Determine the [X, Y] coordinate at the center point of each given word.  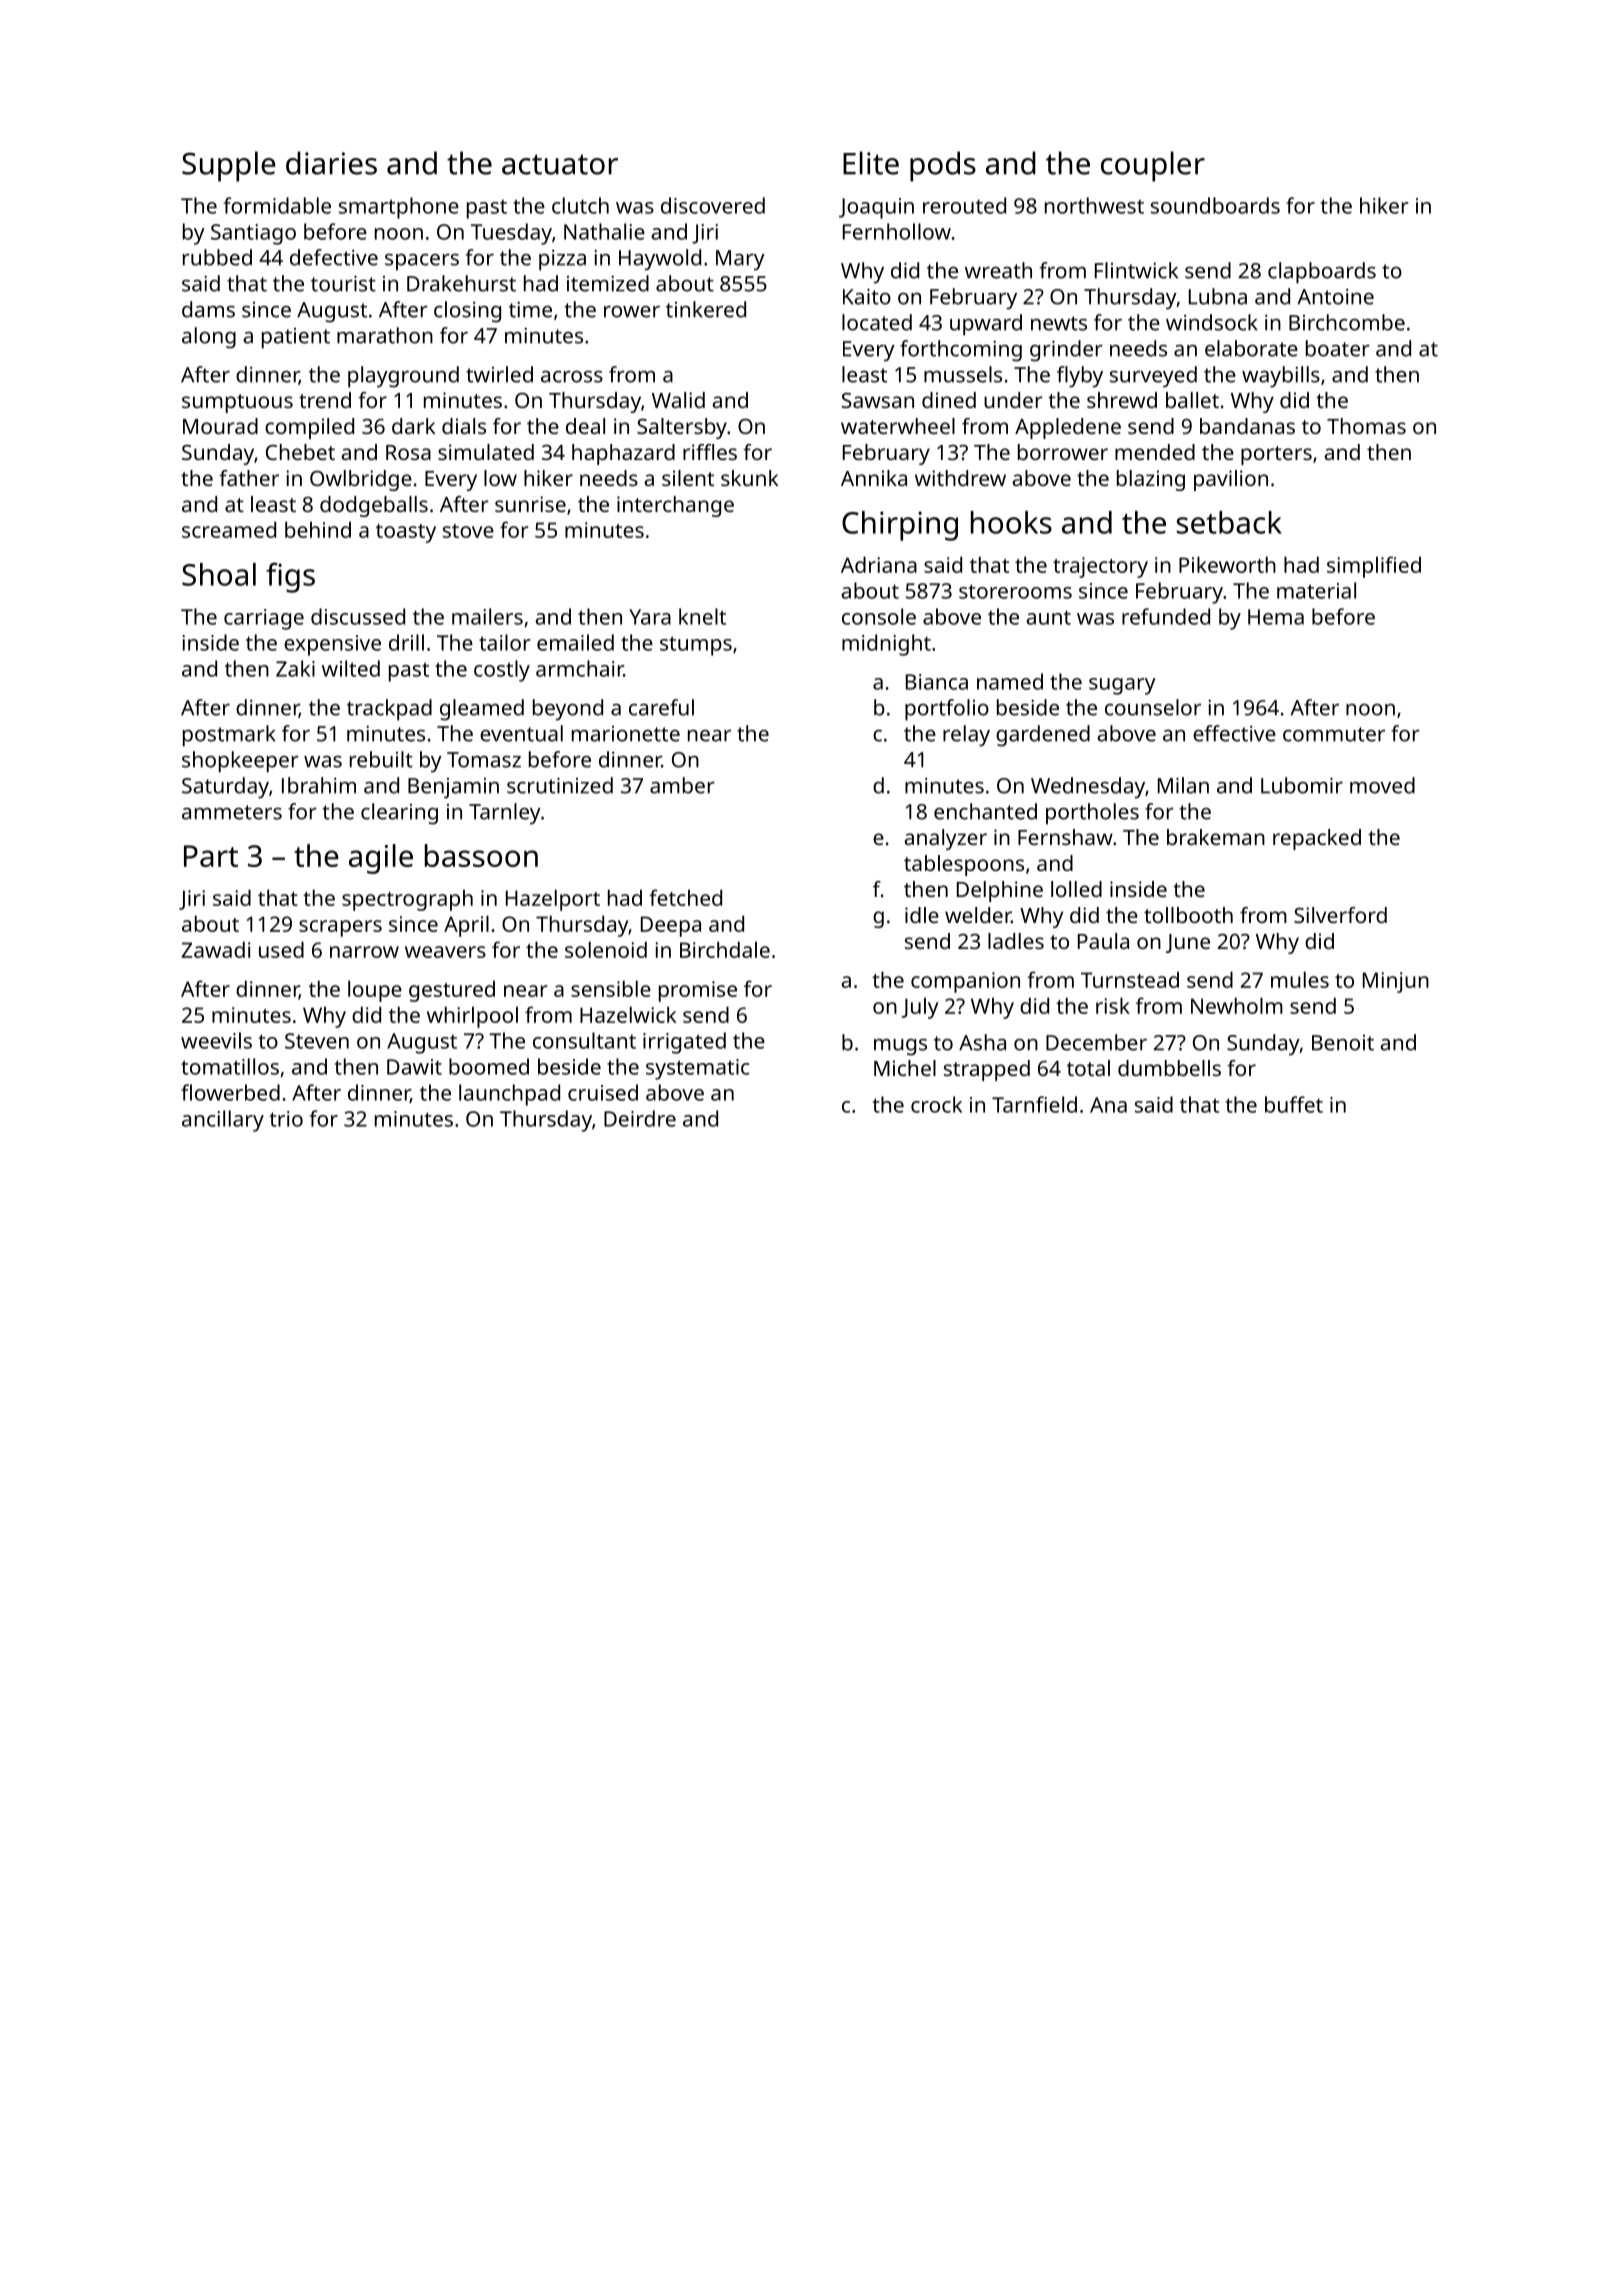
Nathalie [604, 231]
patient [296, 338]
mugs [900, 1047]
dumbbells [1169, 1068]
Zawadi [216, 949]
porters [1276, 455]
